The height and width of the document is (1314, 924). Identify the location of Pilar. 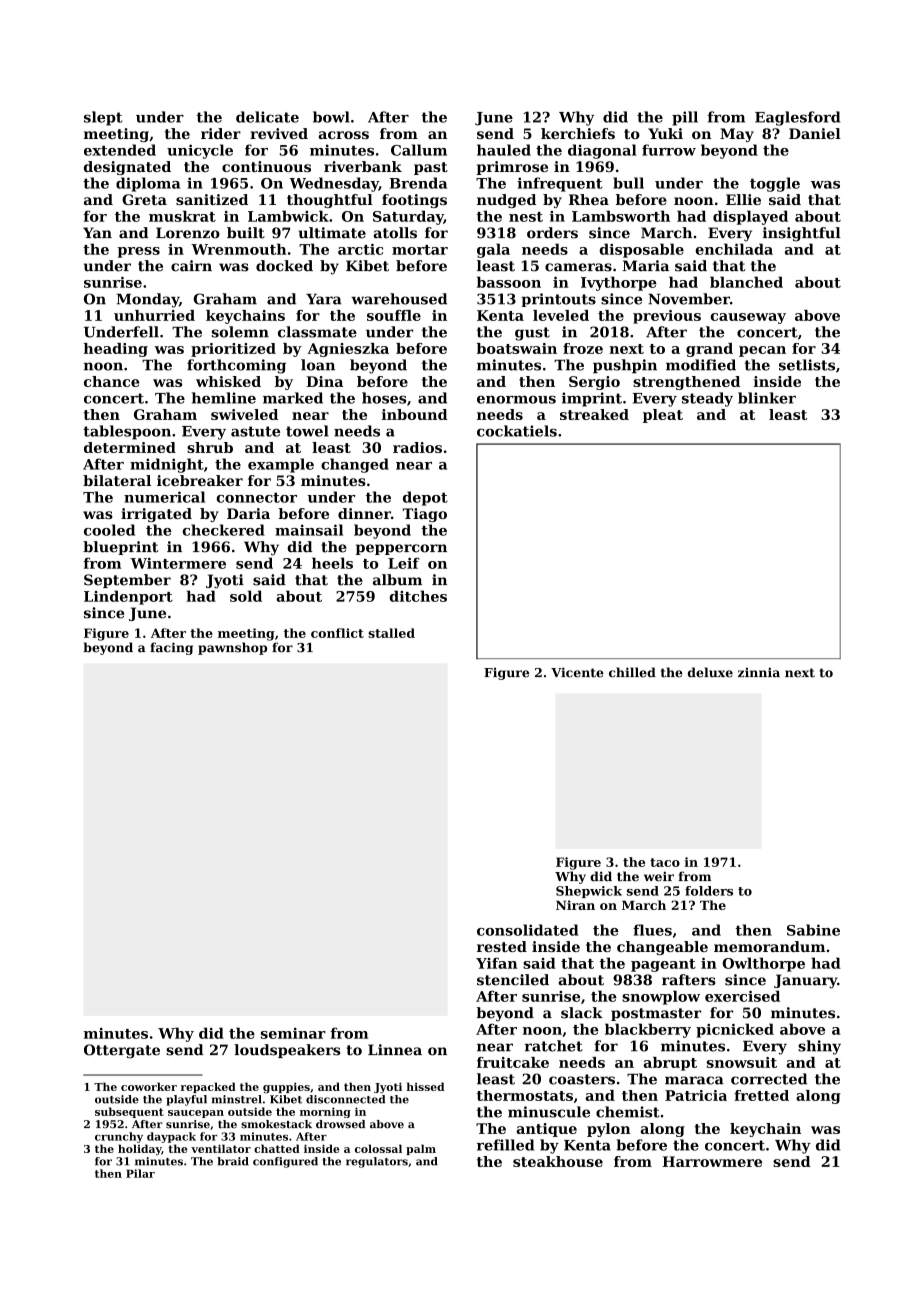
(140, 1173).
